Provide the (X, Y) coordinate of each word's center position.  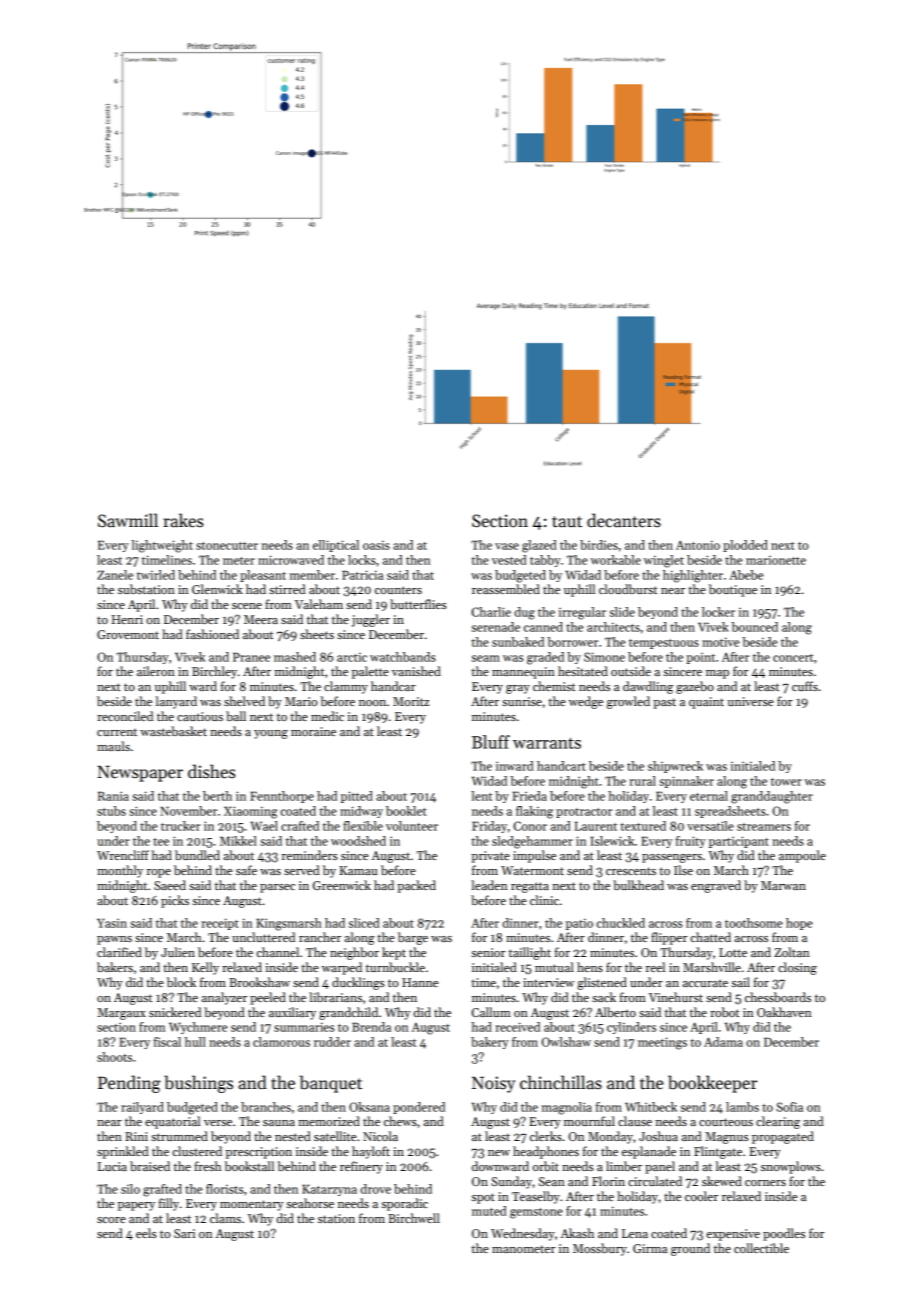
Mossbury (600, 1249)
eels (146, 1233)
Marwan (783, 885)
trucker (181, 826)
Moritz (411, 701)
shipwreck (675, 767)
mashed (295, 657)
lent (481, 796)
